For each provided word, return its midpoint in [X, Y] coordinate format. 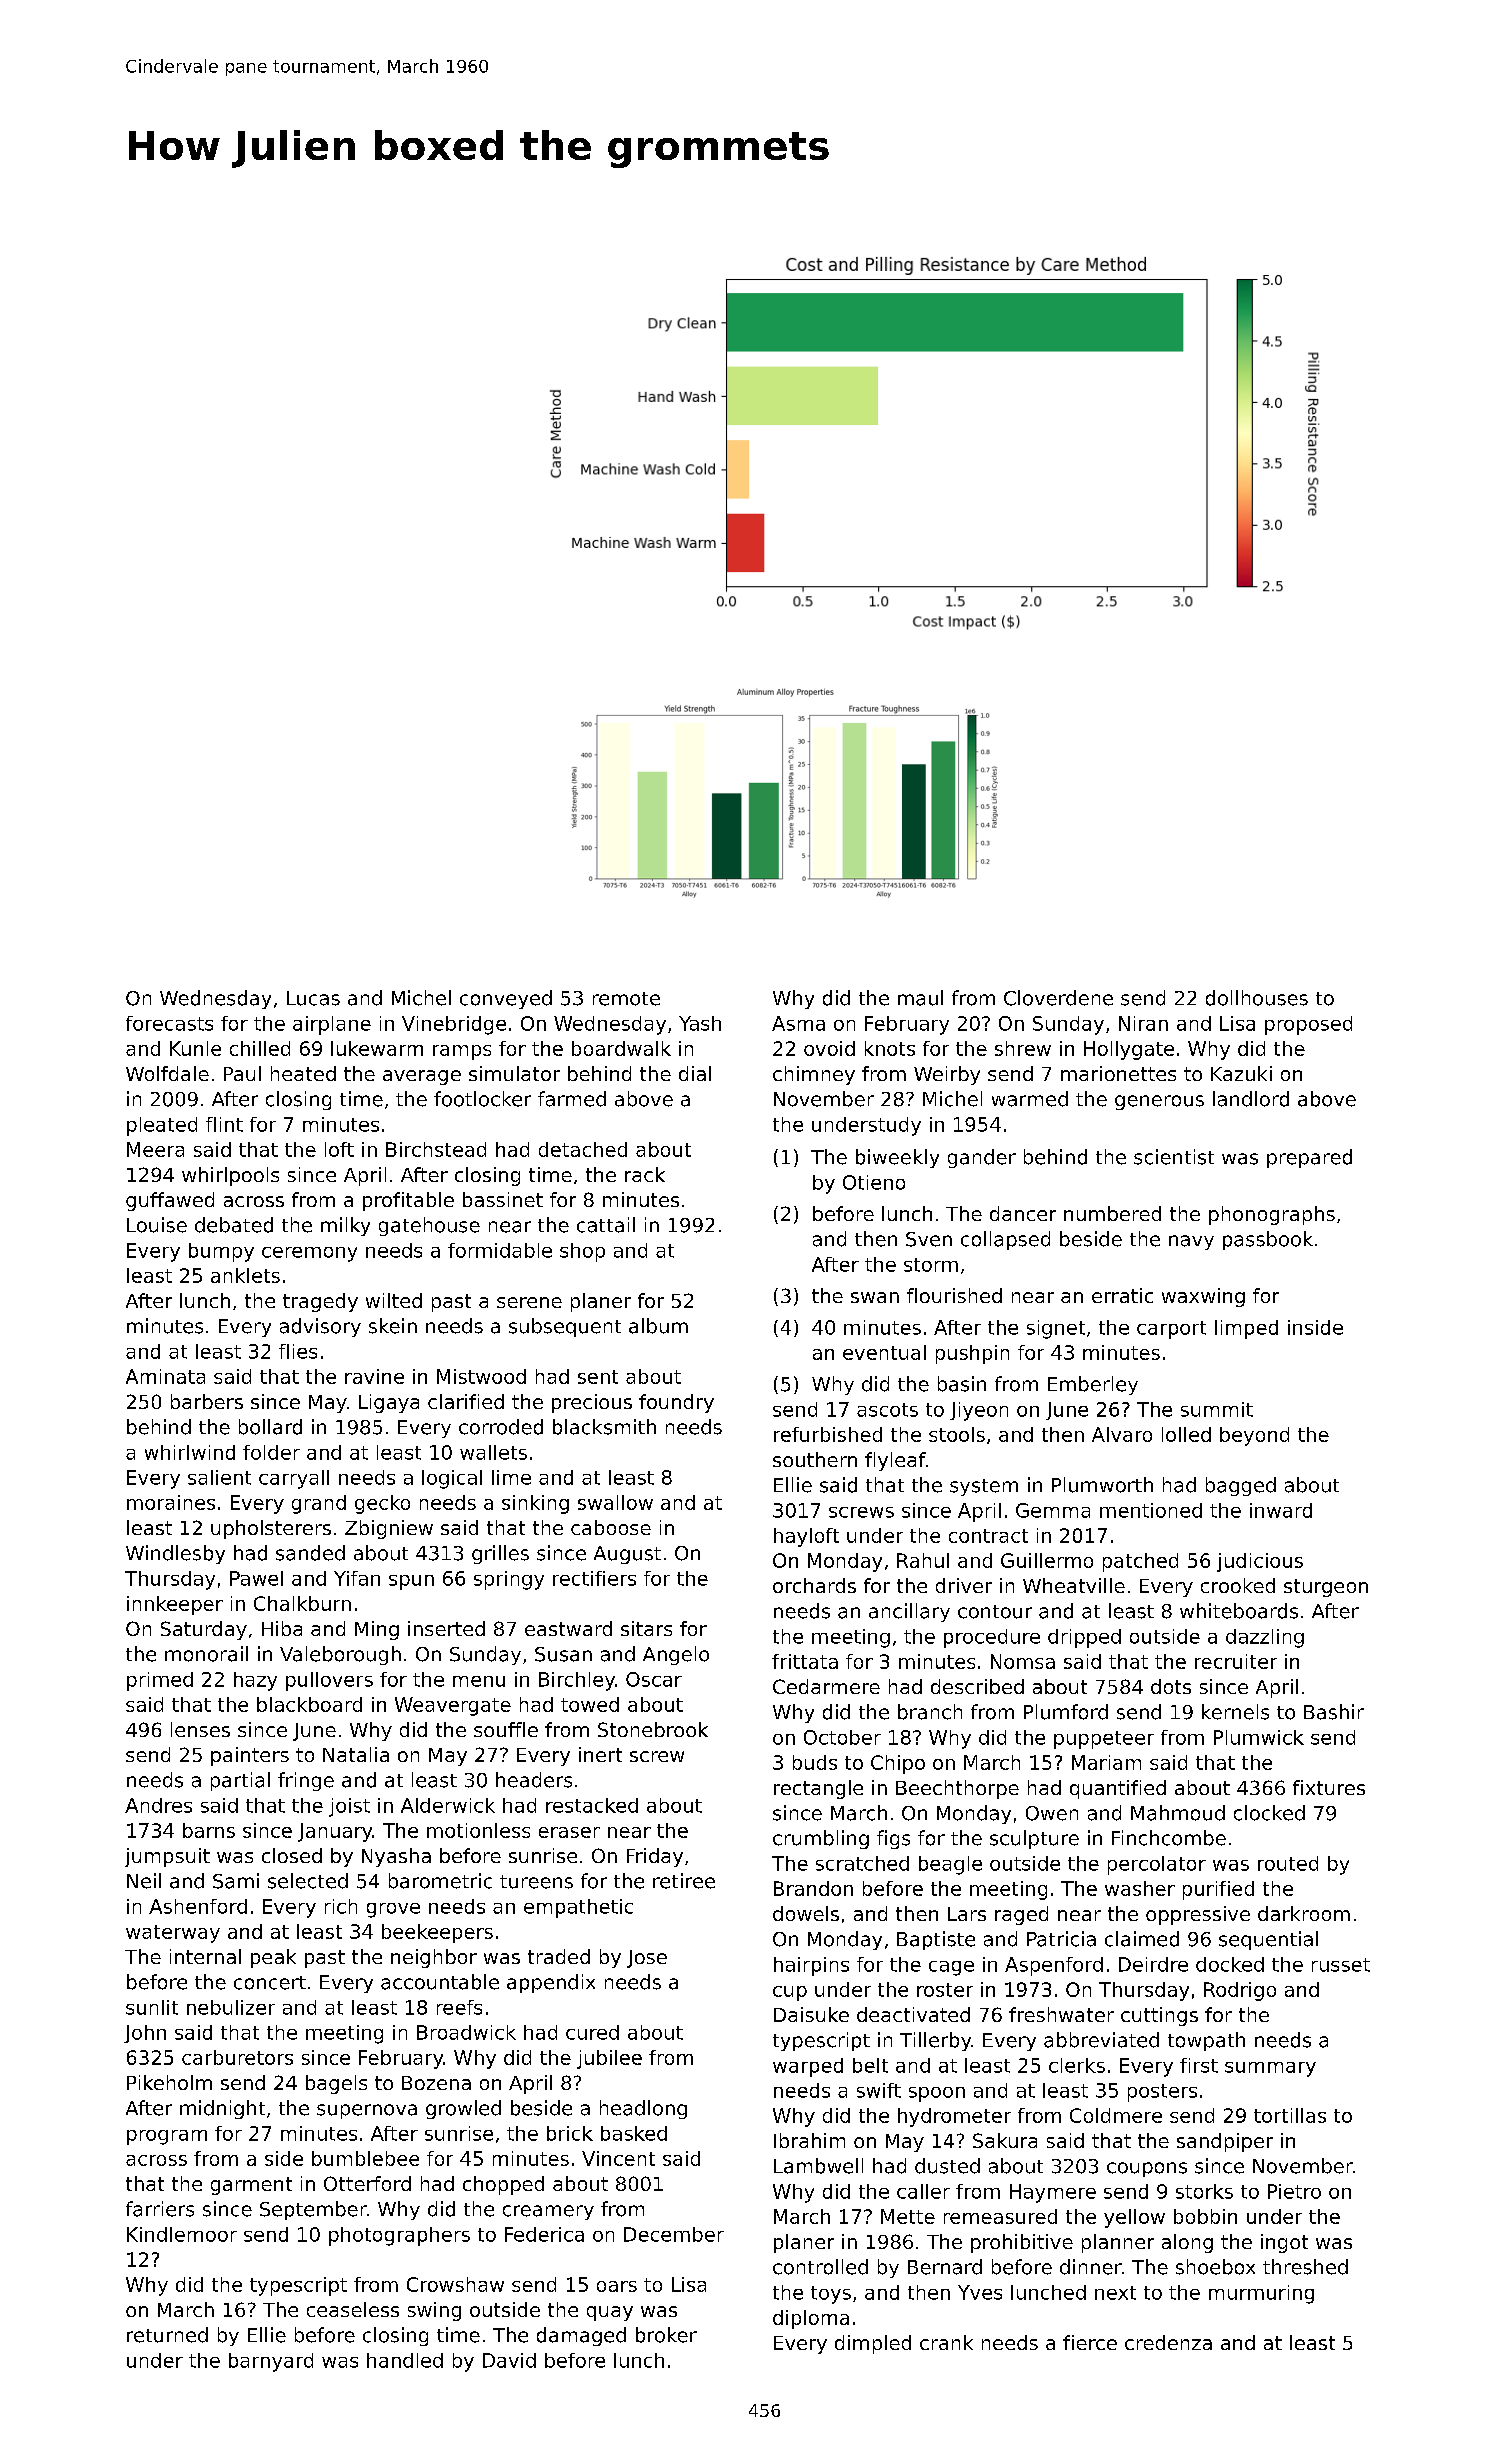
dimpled [873, 2344]
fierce [1090, 2342]
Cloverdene [1058, 998]
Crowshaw [455, 2284]
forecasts [169, 1023]
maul [920, 998]
